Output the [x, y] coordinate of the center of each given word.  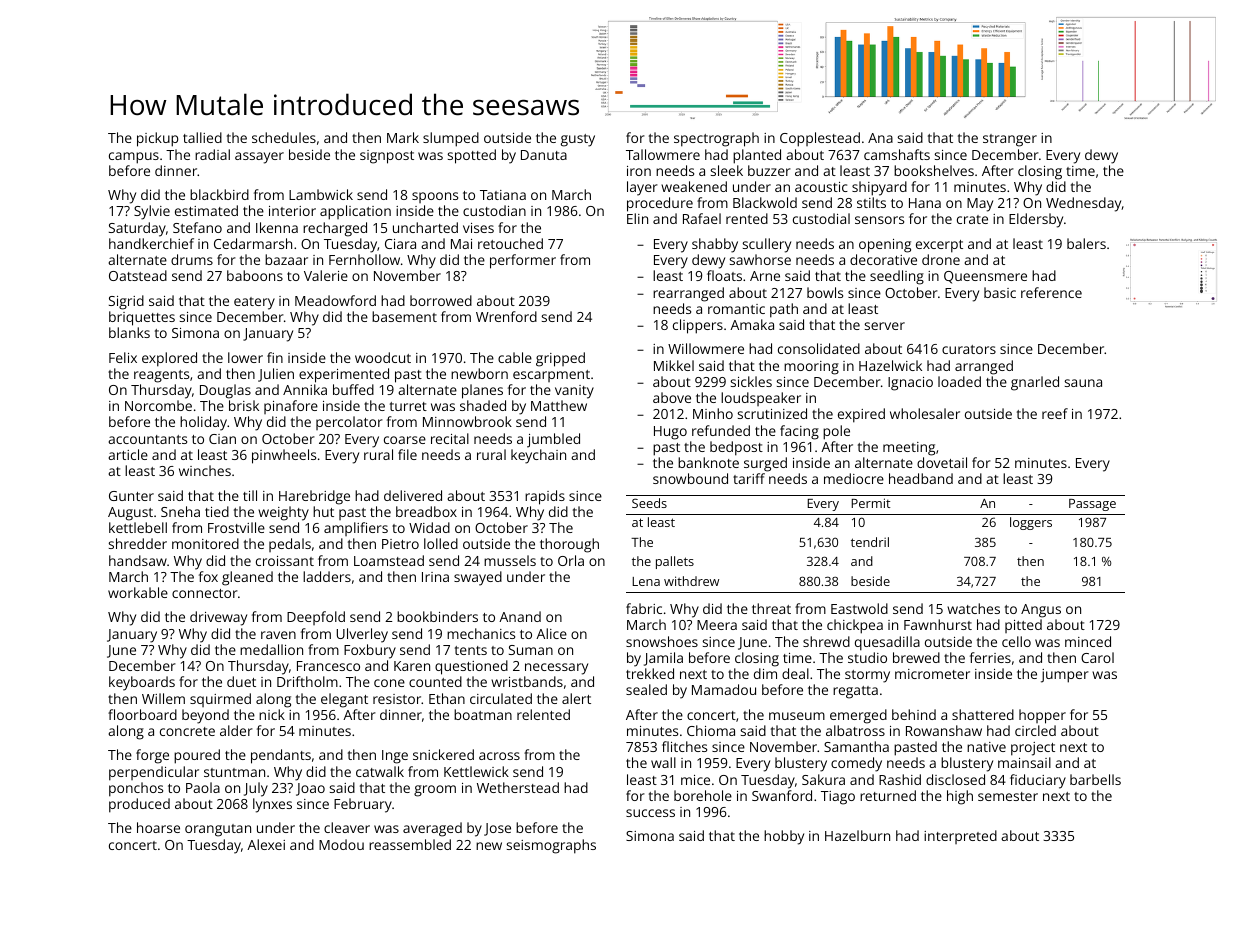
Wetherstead [518, 787]
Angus [1041, 611]
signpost [387, 157]
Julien [276, 375]
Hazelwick [890, 365]
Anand [520, 616]
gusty [578, 140]
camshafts [897, 154]
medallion [271, 649]
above [672, 397]
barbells [1095, 779]
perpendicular [154, 773]
